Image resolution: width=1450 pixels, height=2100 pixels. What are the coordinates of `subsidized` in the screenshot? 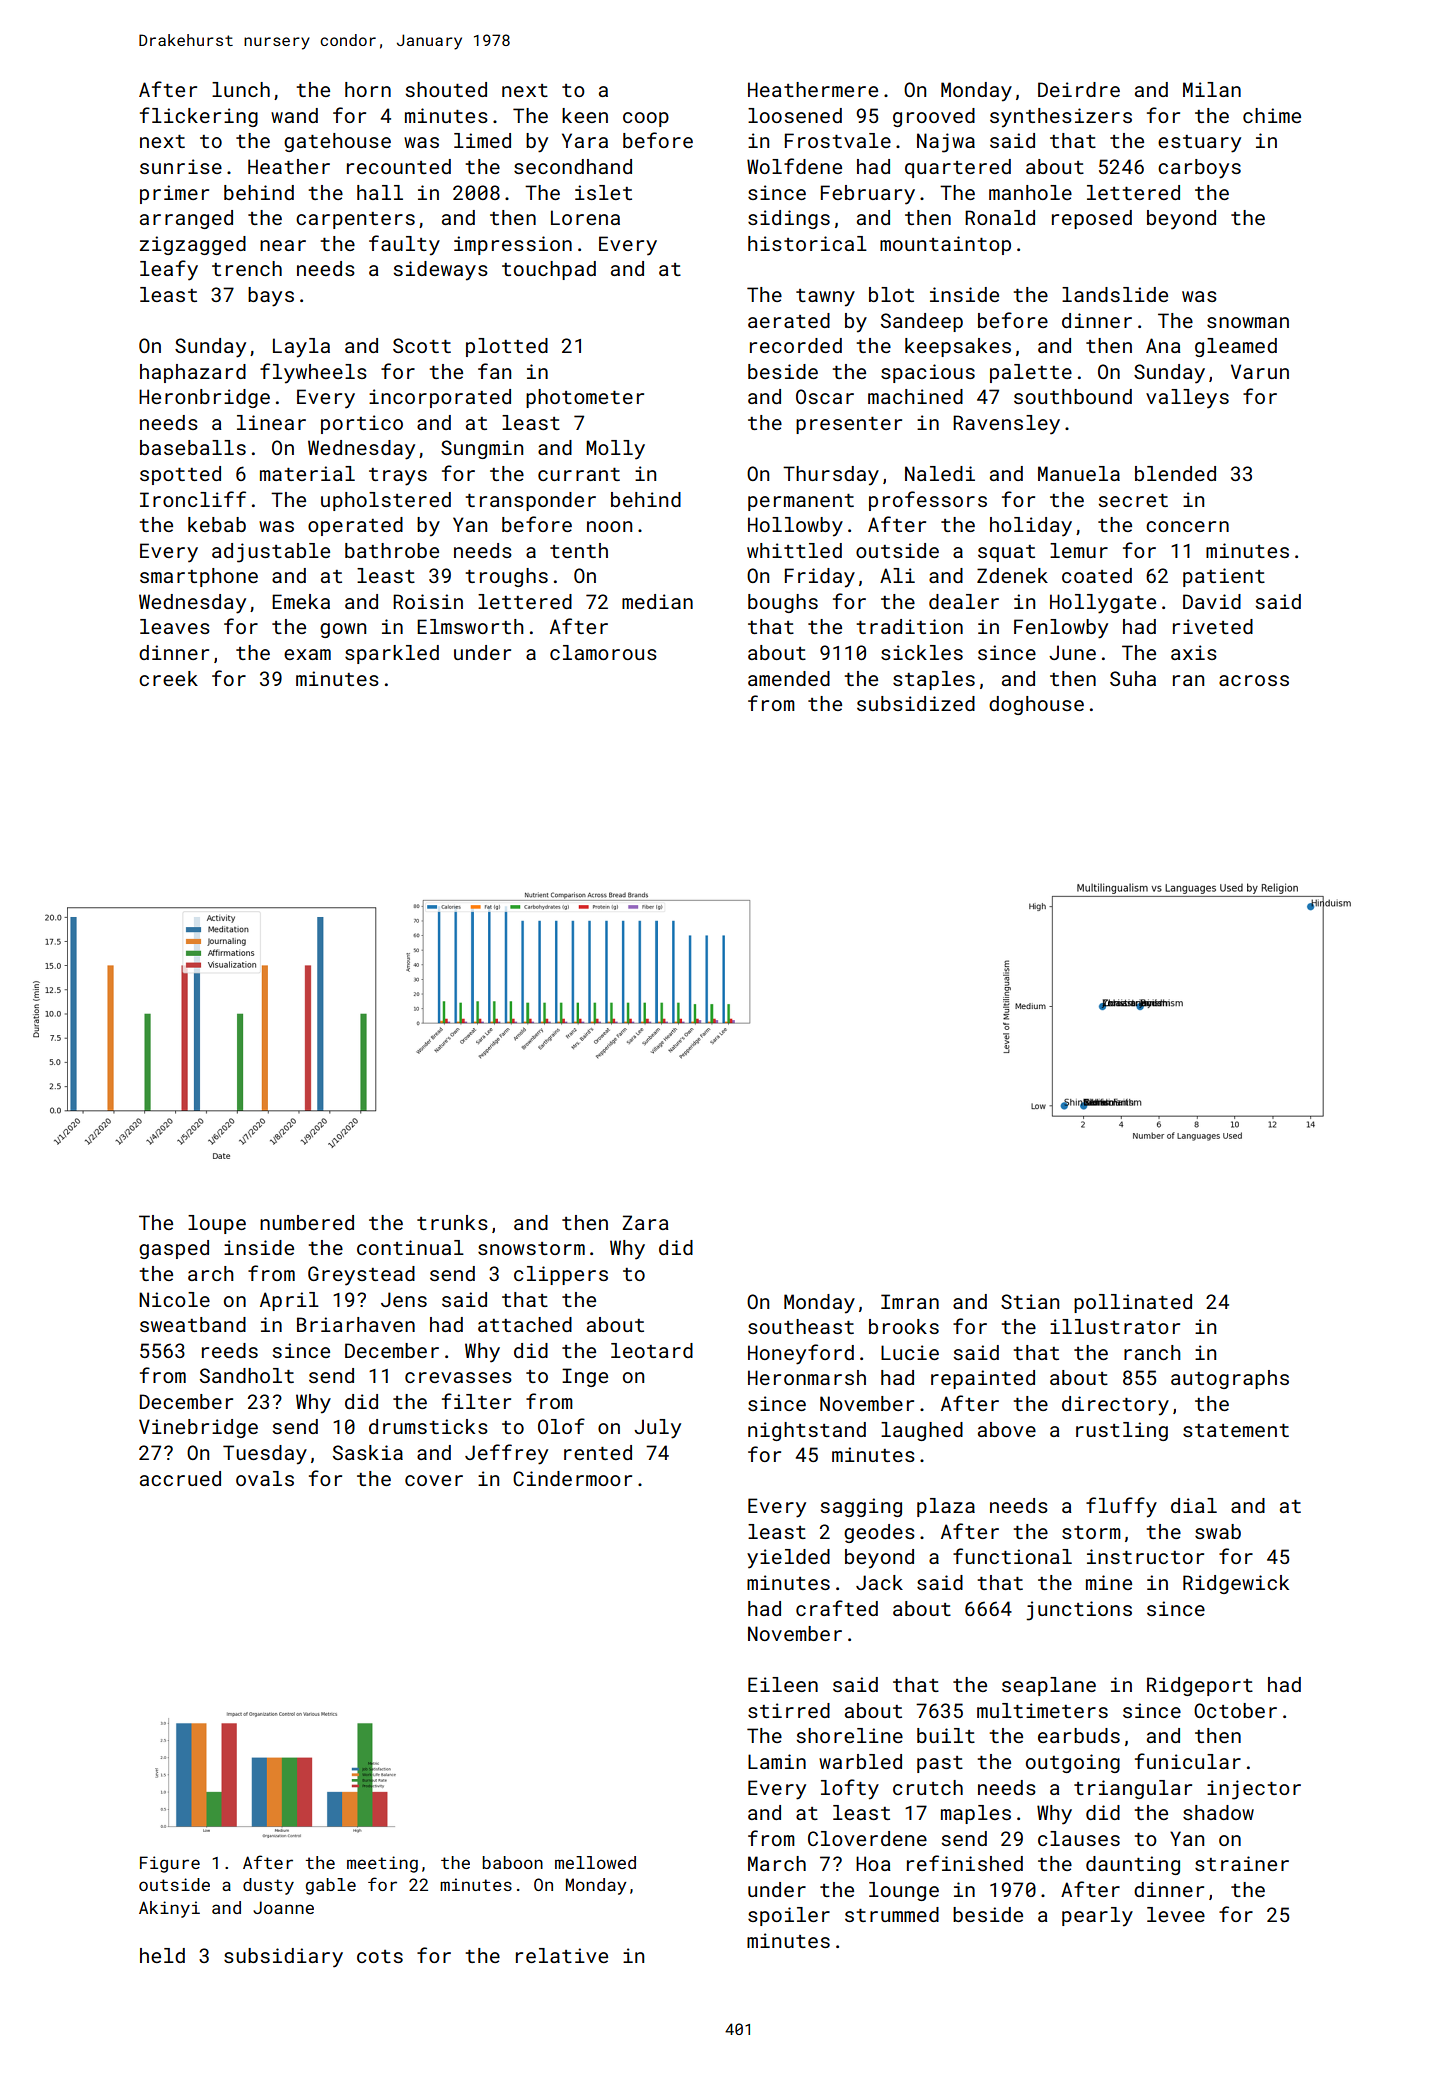 It's located at (916, 703).
